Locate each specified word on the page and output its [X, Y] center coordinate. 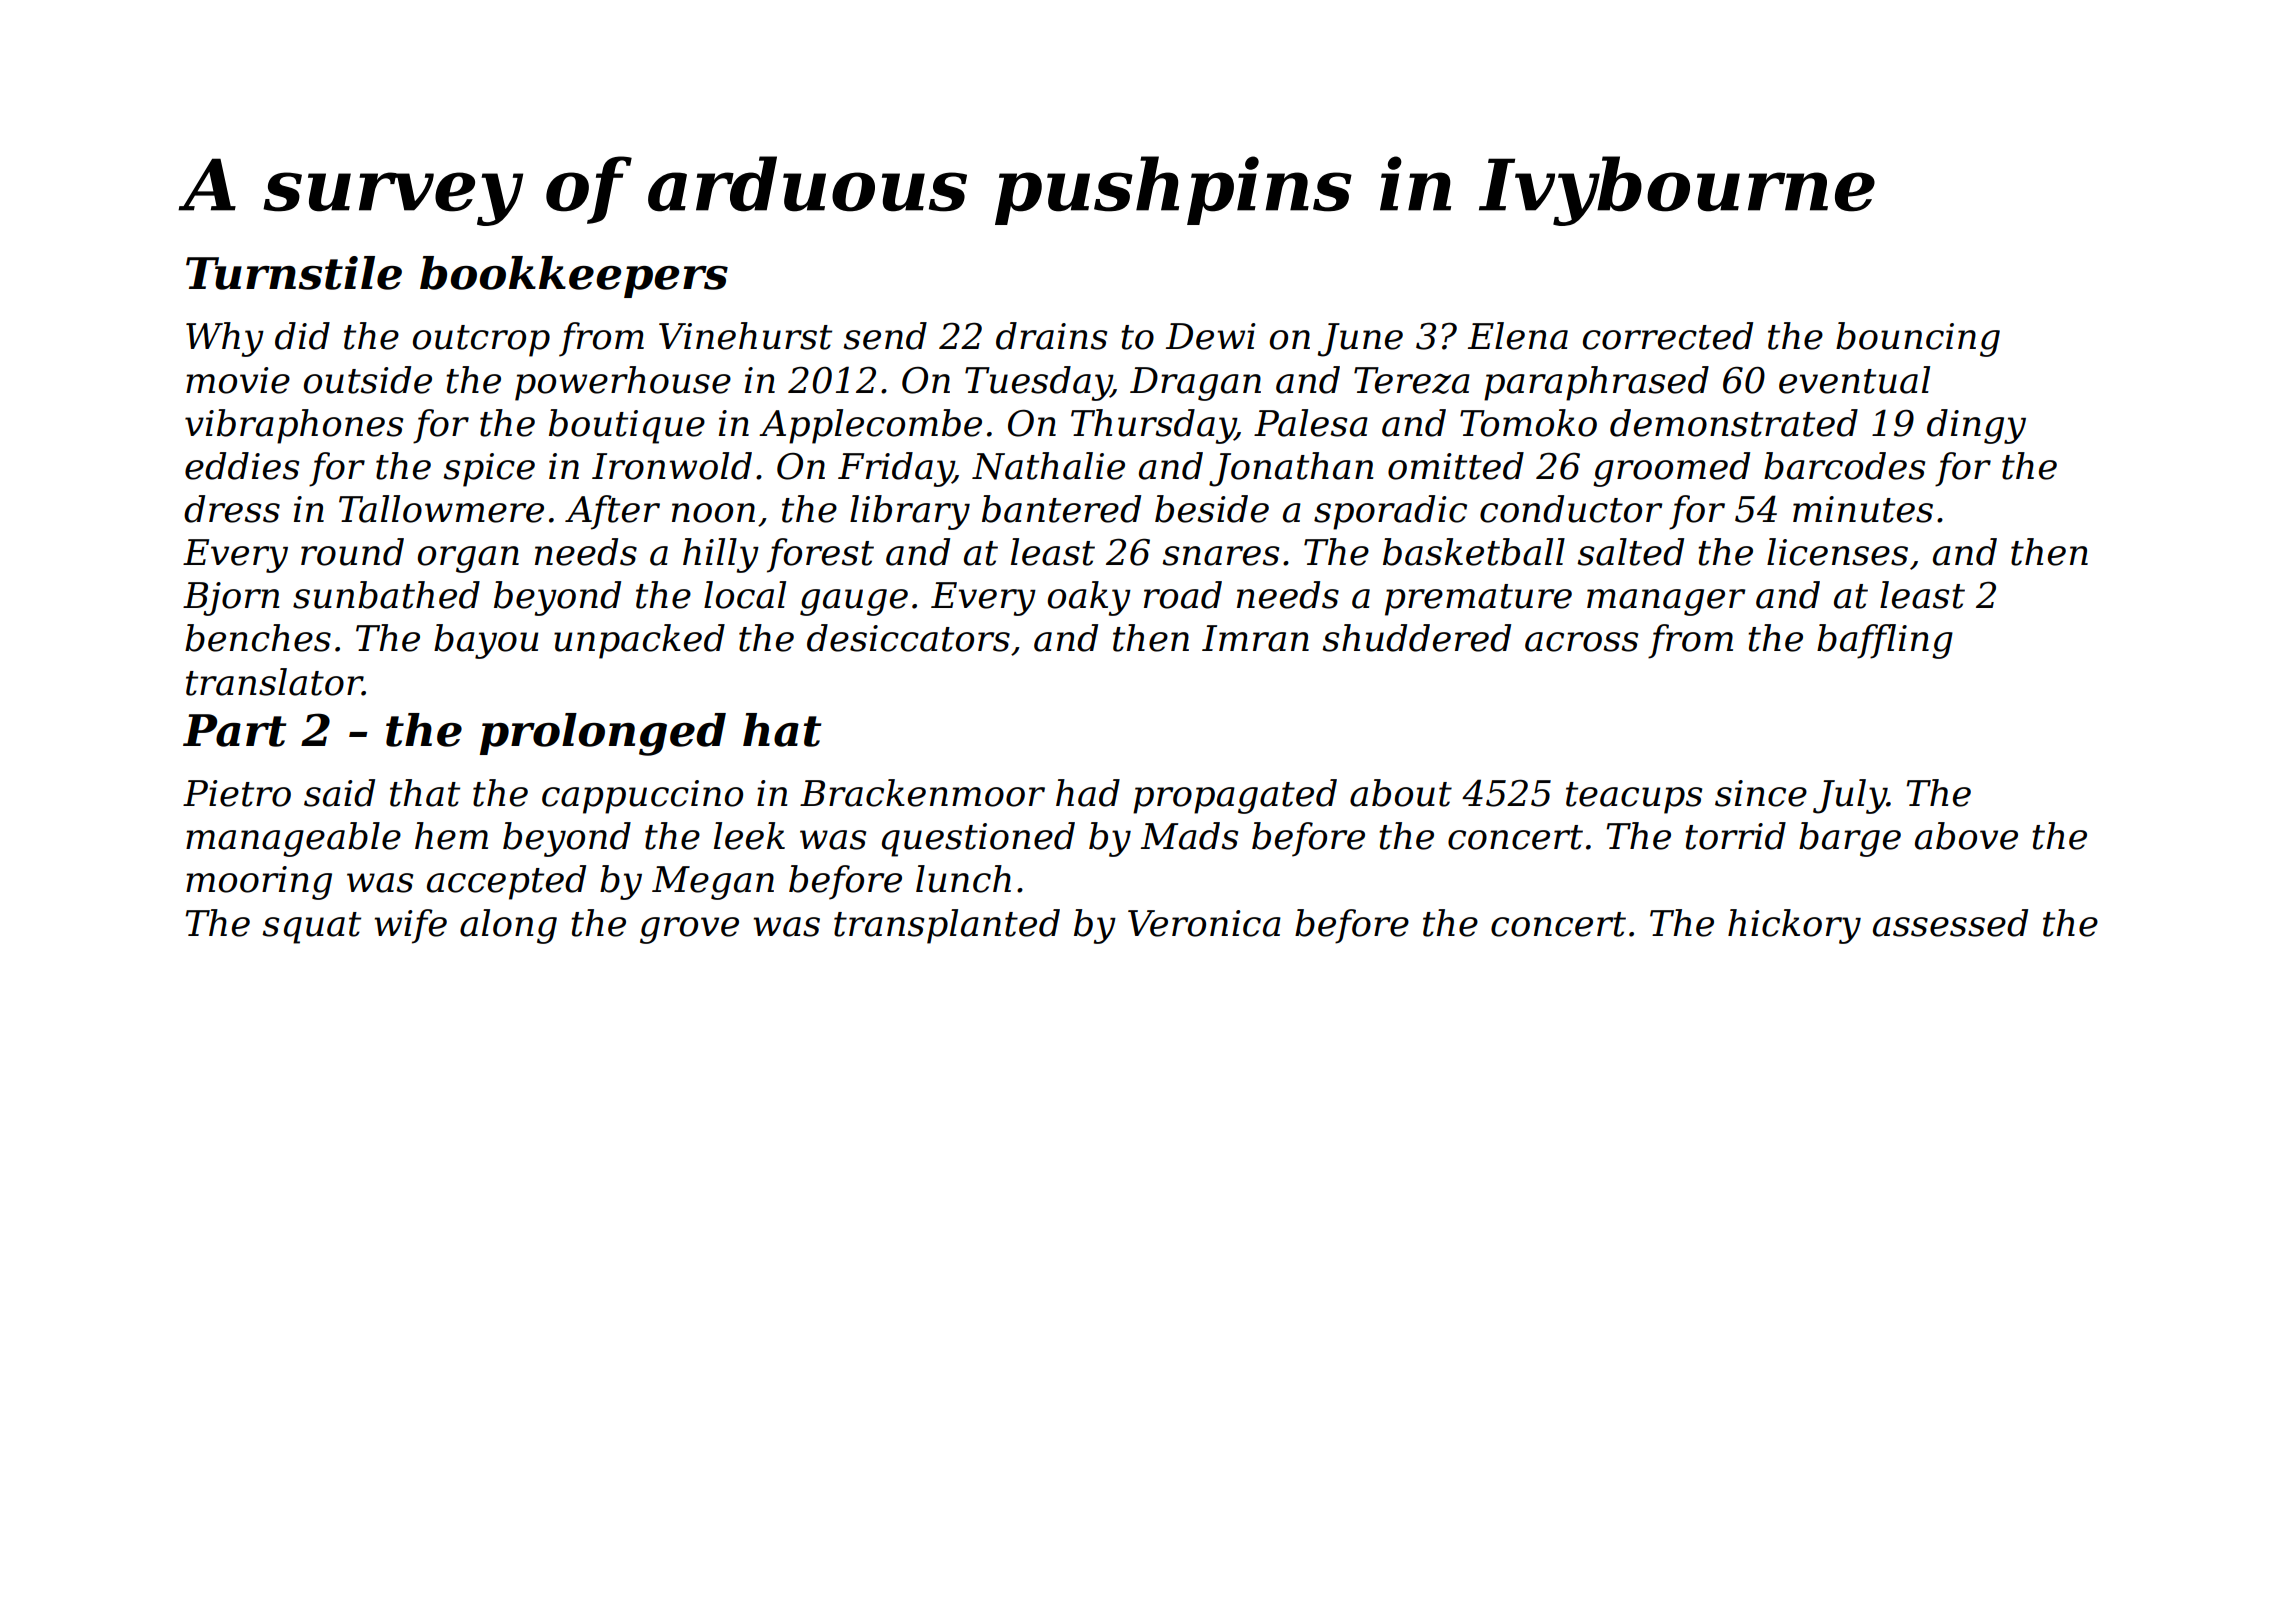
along [508, 926]
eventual [1854, 380]
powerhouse [623, 383]
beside [1212, 509]
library [910, 512]
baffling [1885, 641]
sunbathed [386, 595]
